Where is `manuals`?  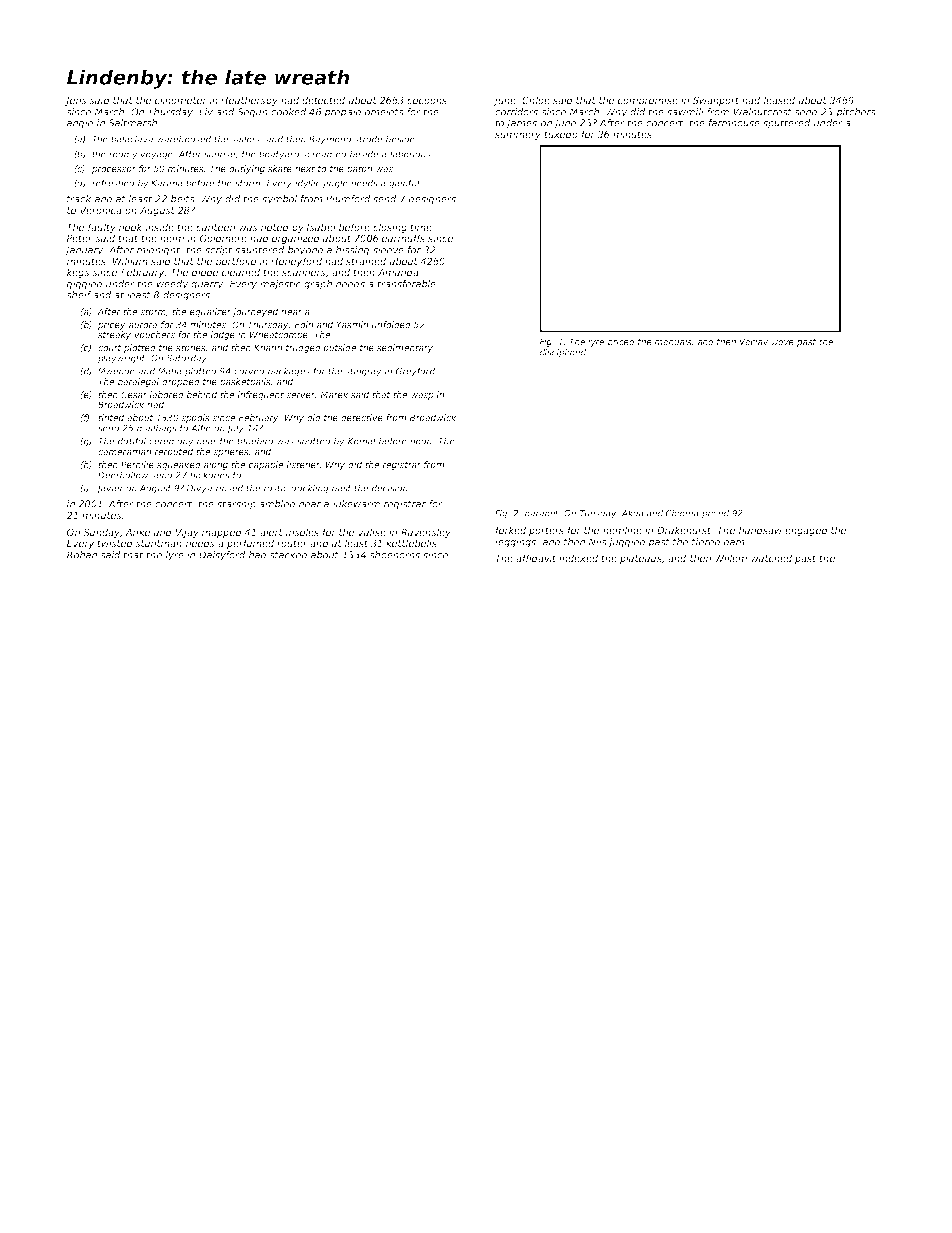 manuals is located at coordinates (673, 342).
